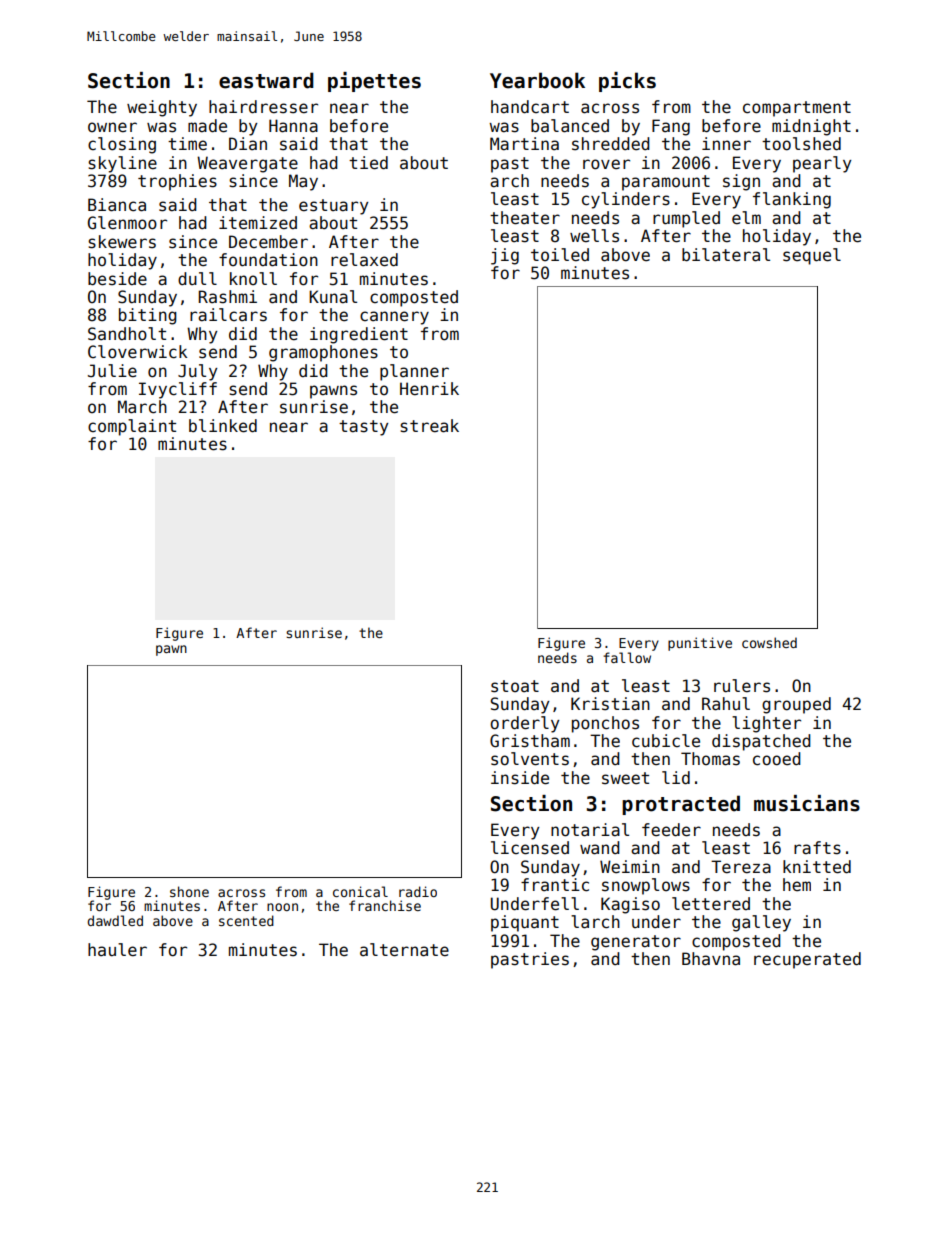 This document has width=952, height=1233. I want to click on Dian, so click(248, 144).
